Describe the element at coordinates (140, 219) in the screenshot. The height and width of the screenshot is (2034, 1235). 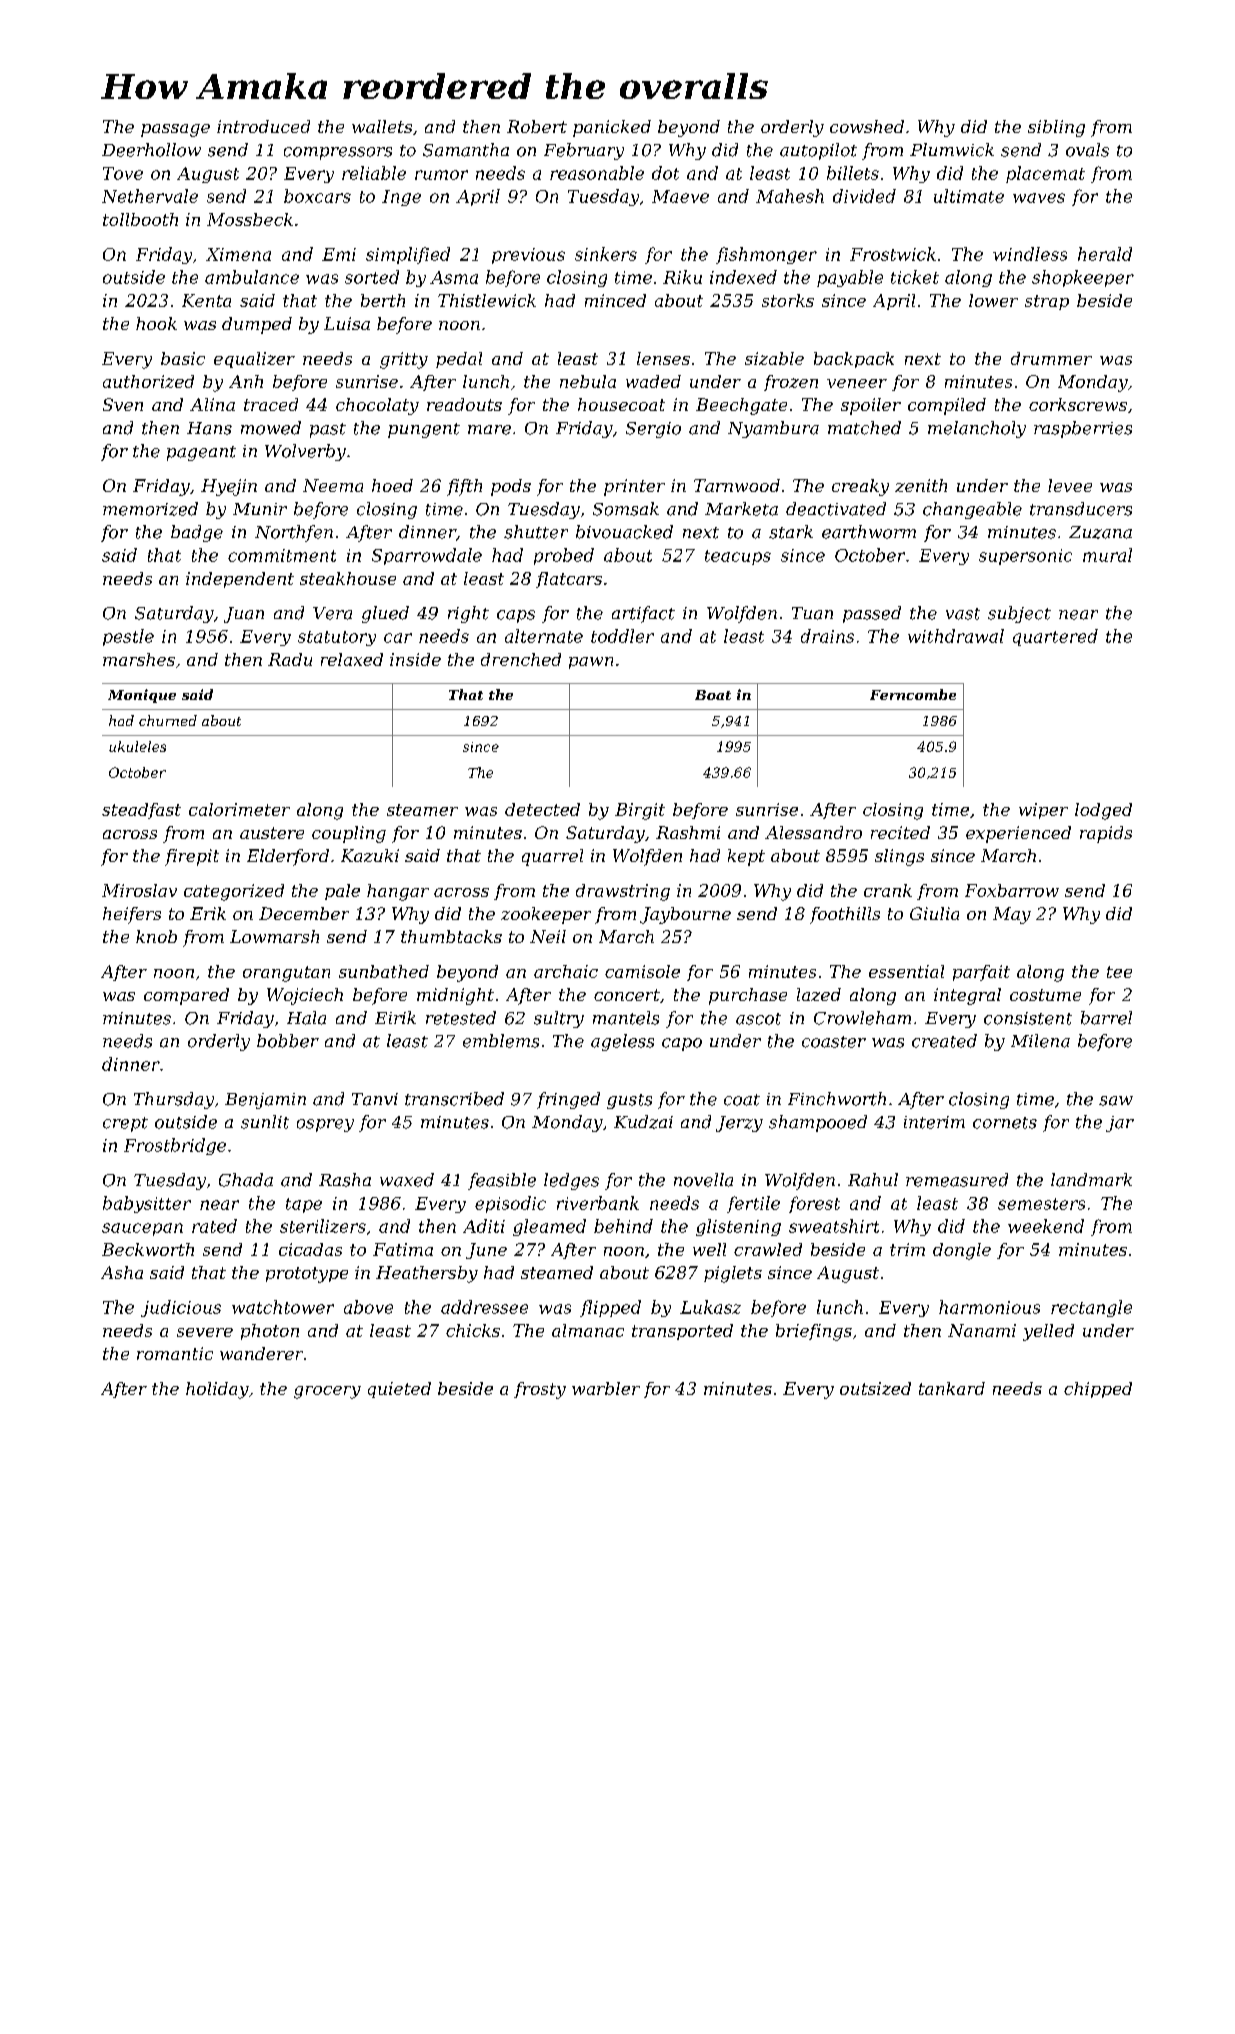
I see `tollbooth` at that location.
